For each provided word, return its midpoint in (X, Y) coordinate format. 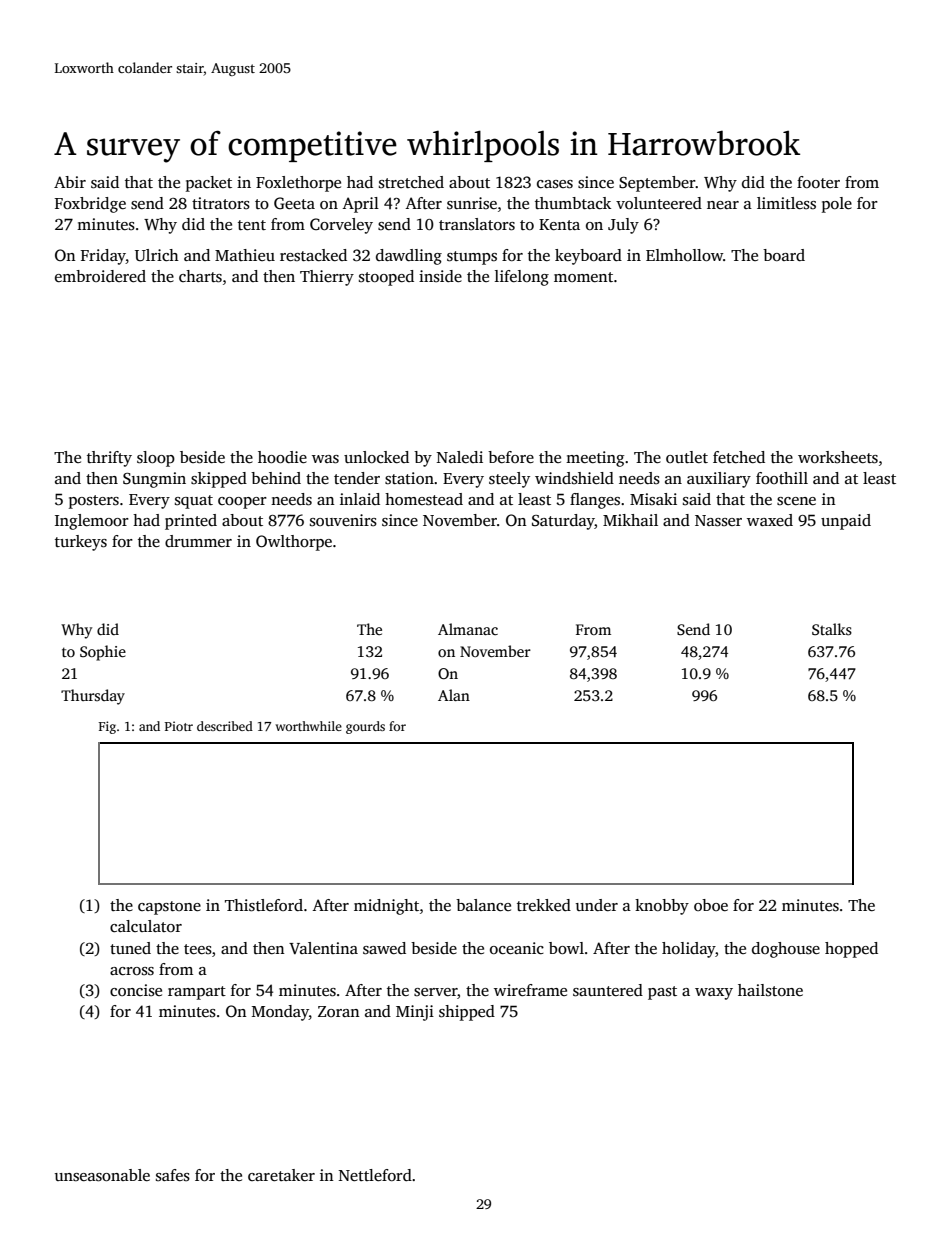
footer (818, 182)
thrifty (109, 459)
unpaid (846, 522)
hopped (851, 950)
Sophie (103, 653)
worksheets (838, 457)
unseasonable (102, 1175)
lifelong (522, 278)
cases (555, 184)
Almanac (468, 629)
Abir (70, 182)
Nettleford (375, 1175)
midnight (386, 907)
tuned (130, 948)
